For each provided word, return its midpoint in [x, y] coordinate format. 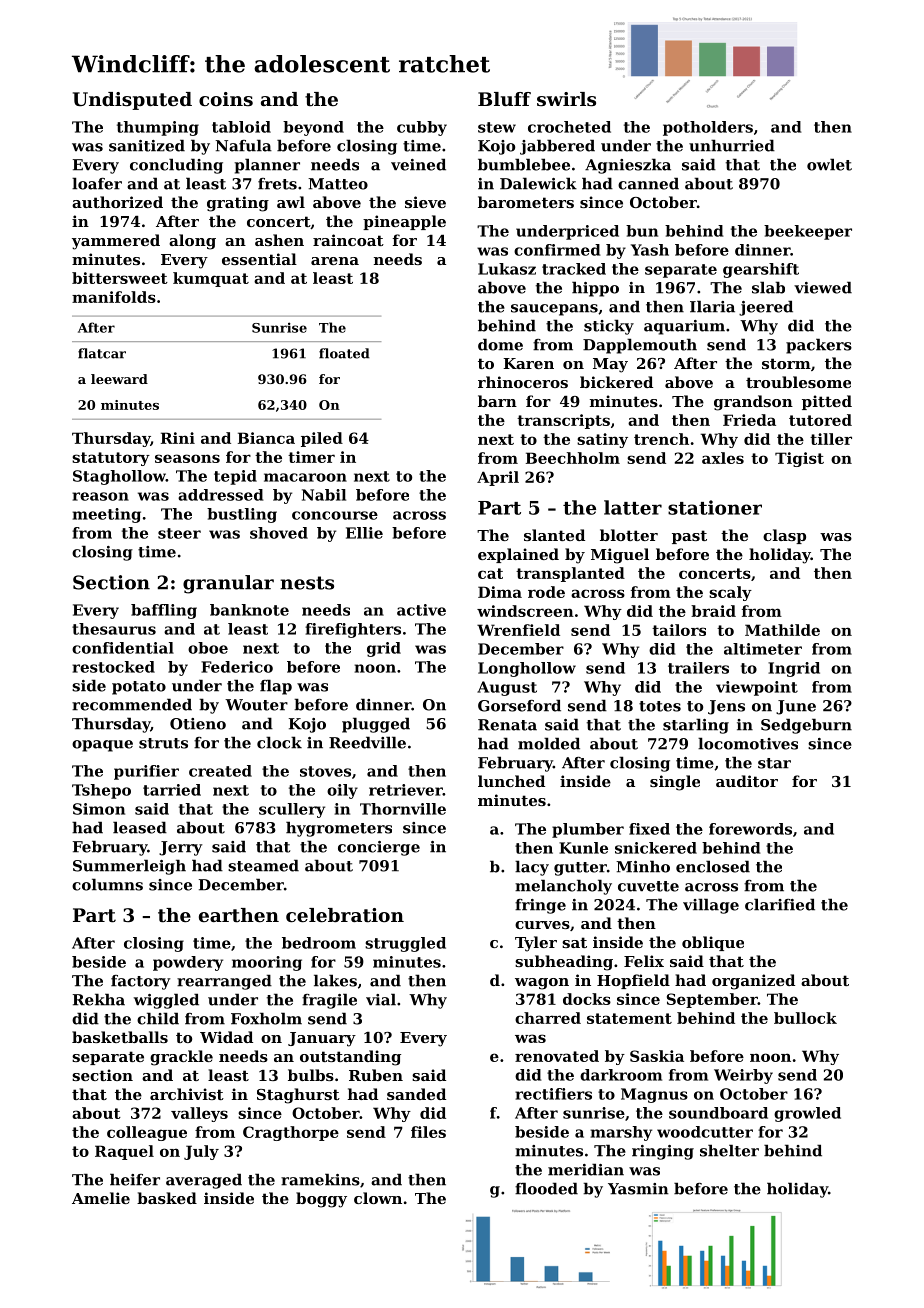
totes [660, 706]
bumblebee [524, 164]
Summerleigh [129, 867]
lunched [511, 781]
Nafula [243, 145]
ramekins [320, 1179]
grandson [753, 403]
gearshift [761, 270]
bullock [805, 1018]
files [428, 1132]
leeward [119, 379]
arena [335, 261]
